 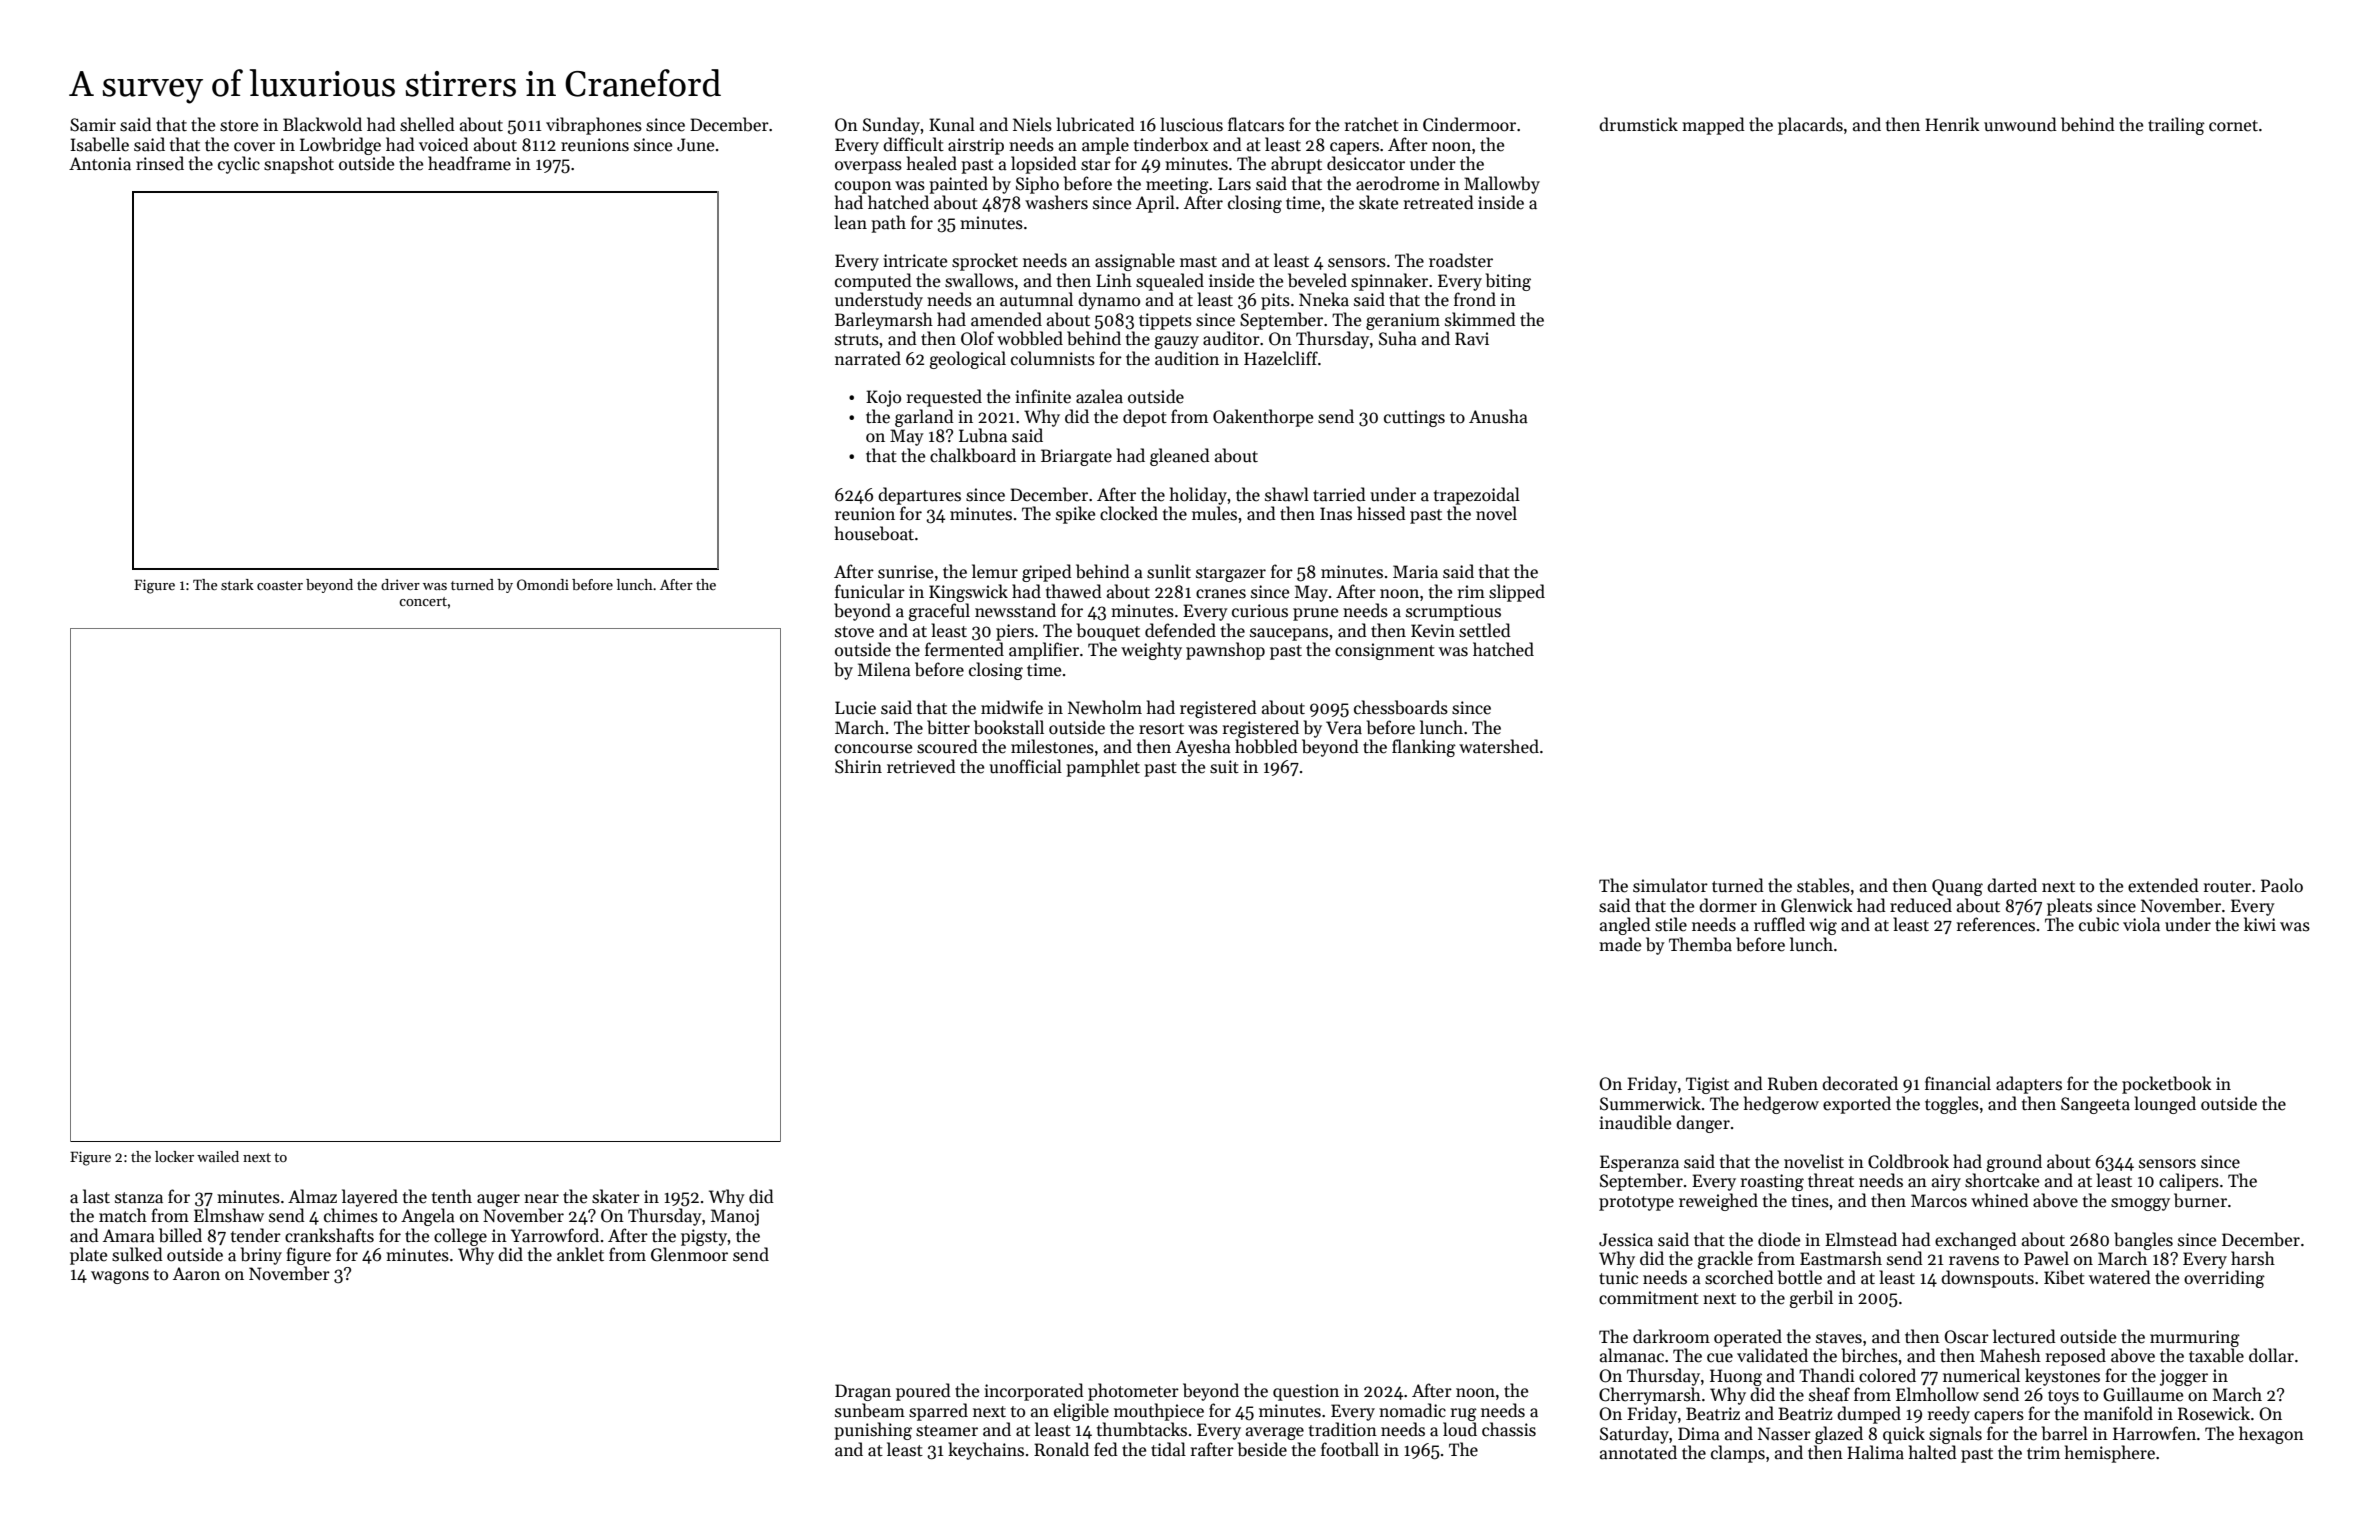 What do you see at coordinates (858, 766) in the screenshot?
I see `Shirin` at bounding box center [858, 766].
